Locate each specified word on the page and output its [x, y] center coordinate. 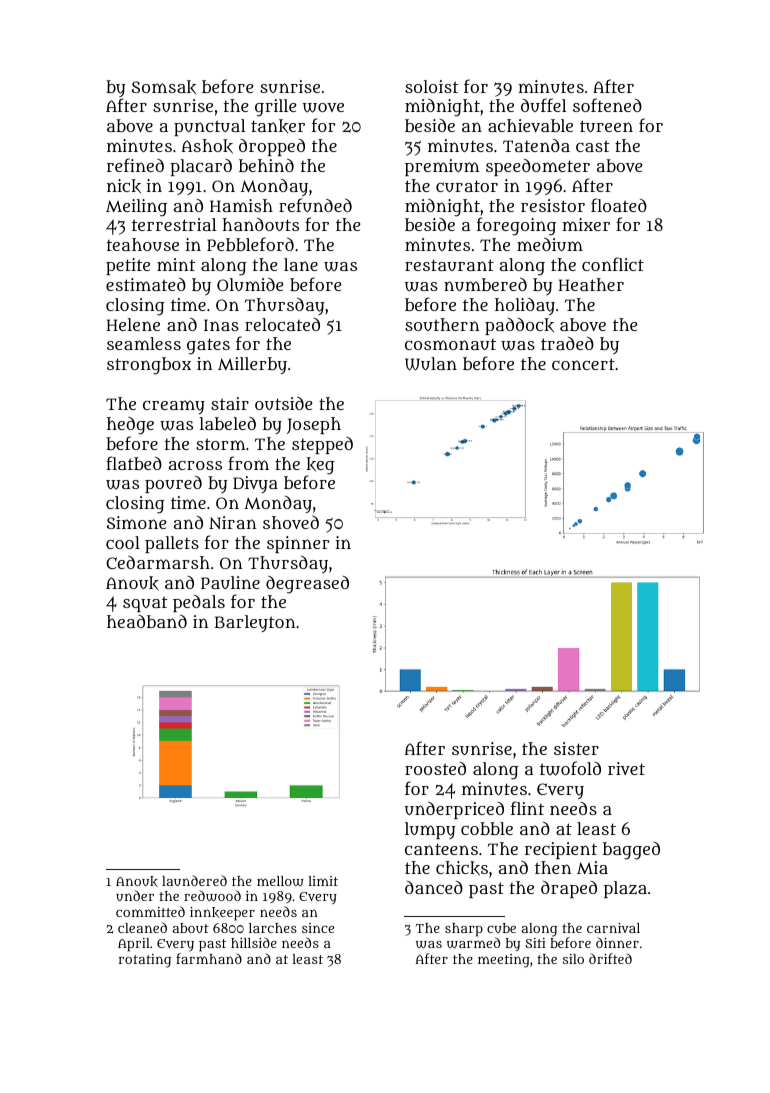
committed [150, 911]
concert [583, 364]
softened [607, 105]
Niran [232, 522]
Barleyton [255, 623]
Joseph [314, 425]
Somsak [164, 87]
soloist [432, 86]
